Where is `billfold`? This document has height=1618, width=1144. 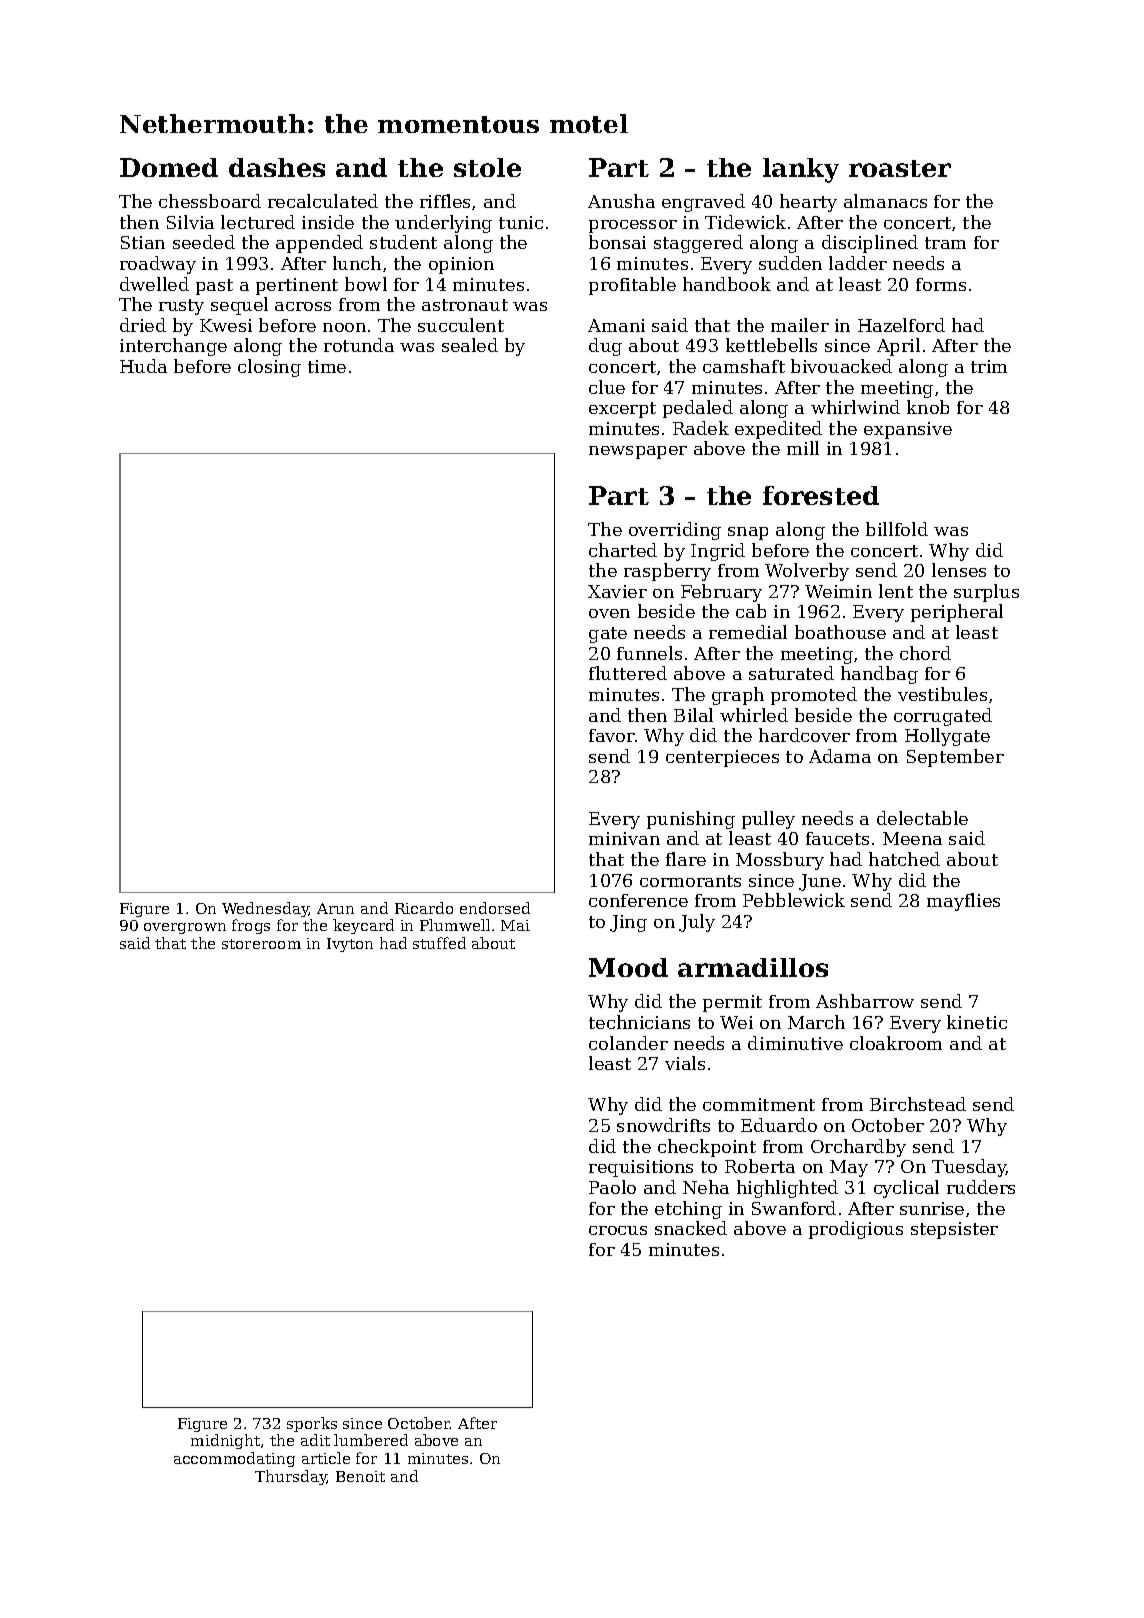 billfold is located at coordinates (897, 529).
